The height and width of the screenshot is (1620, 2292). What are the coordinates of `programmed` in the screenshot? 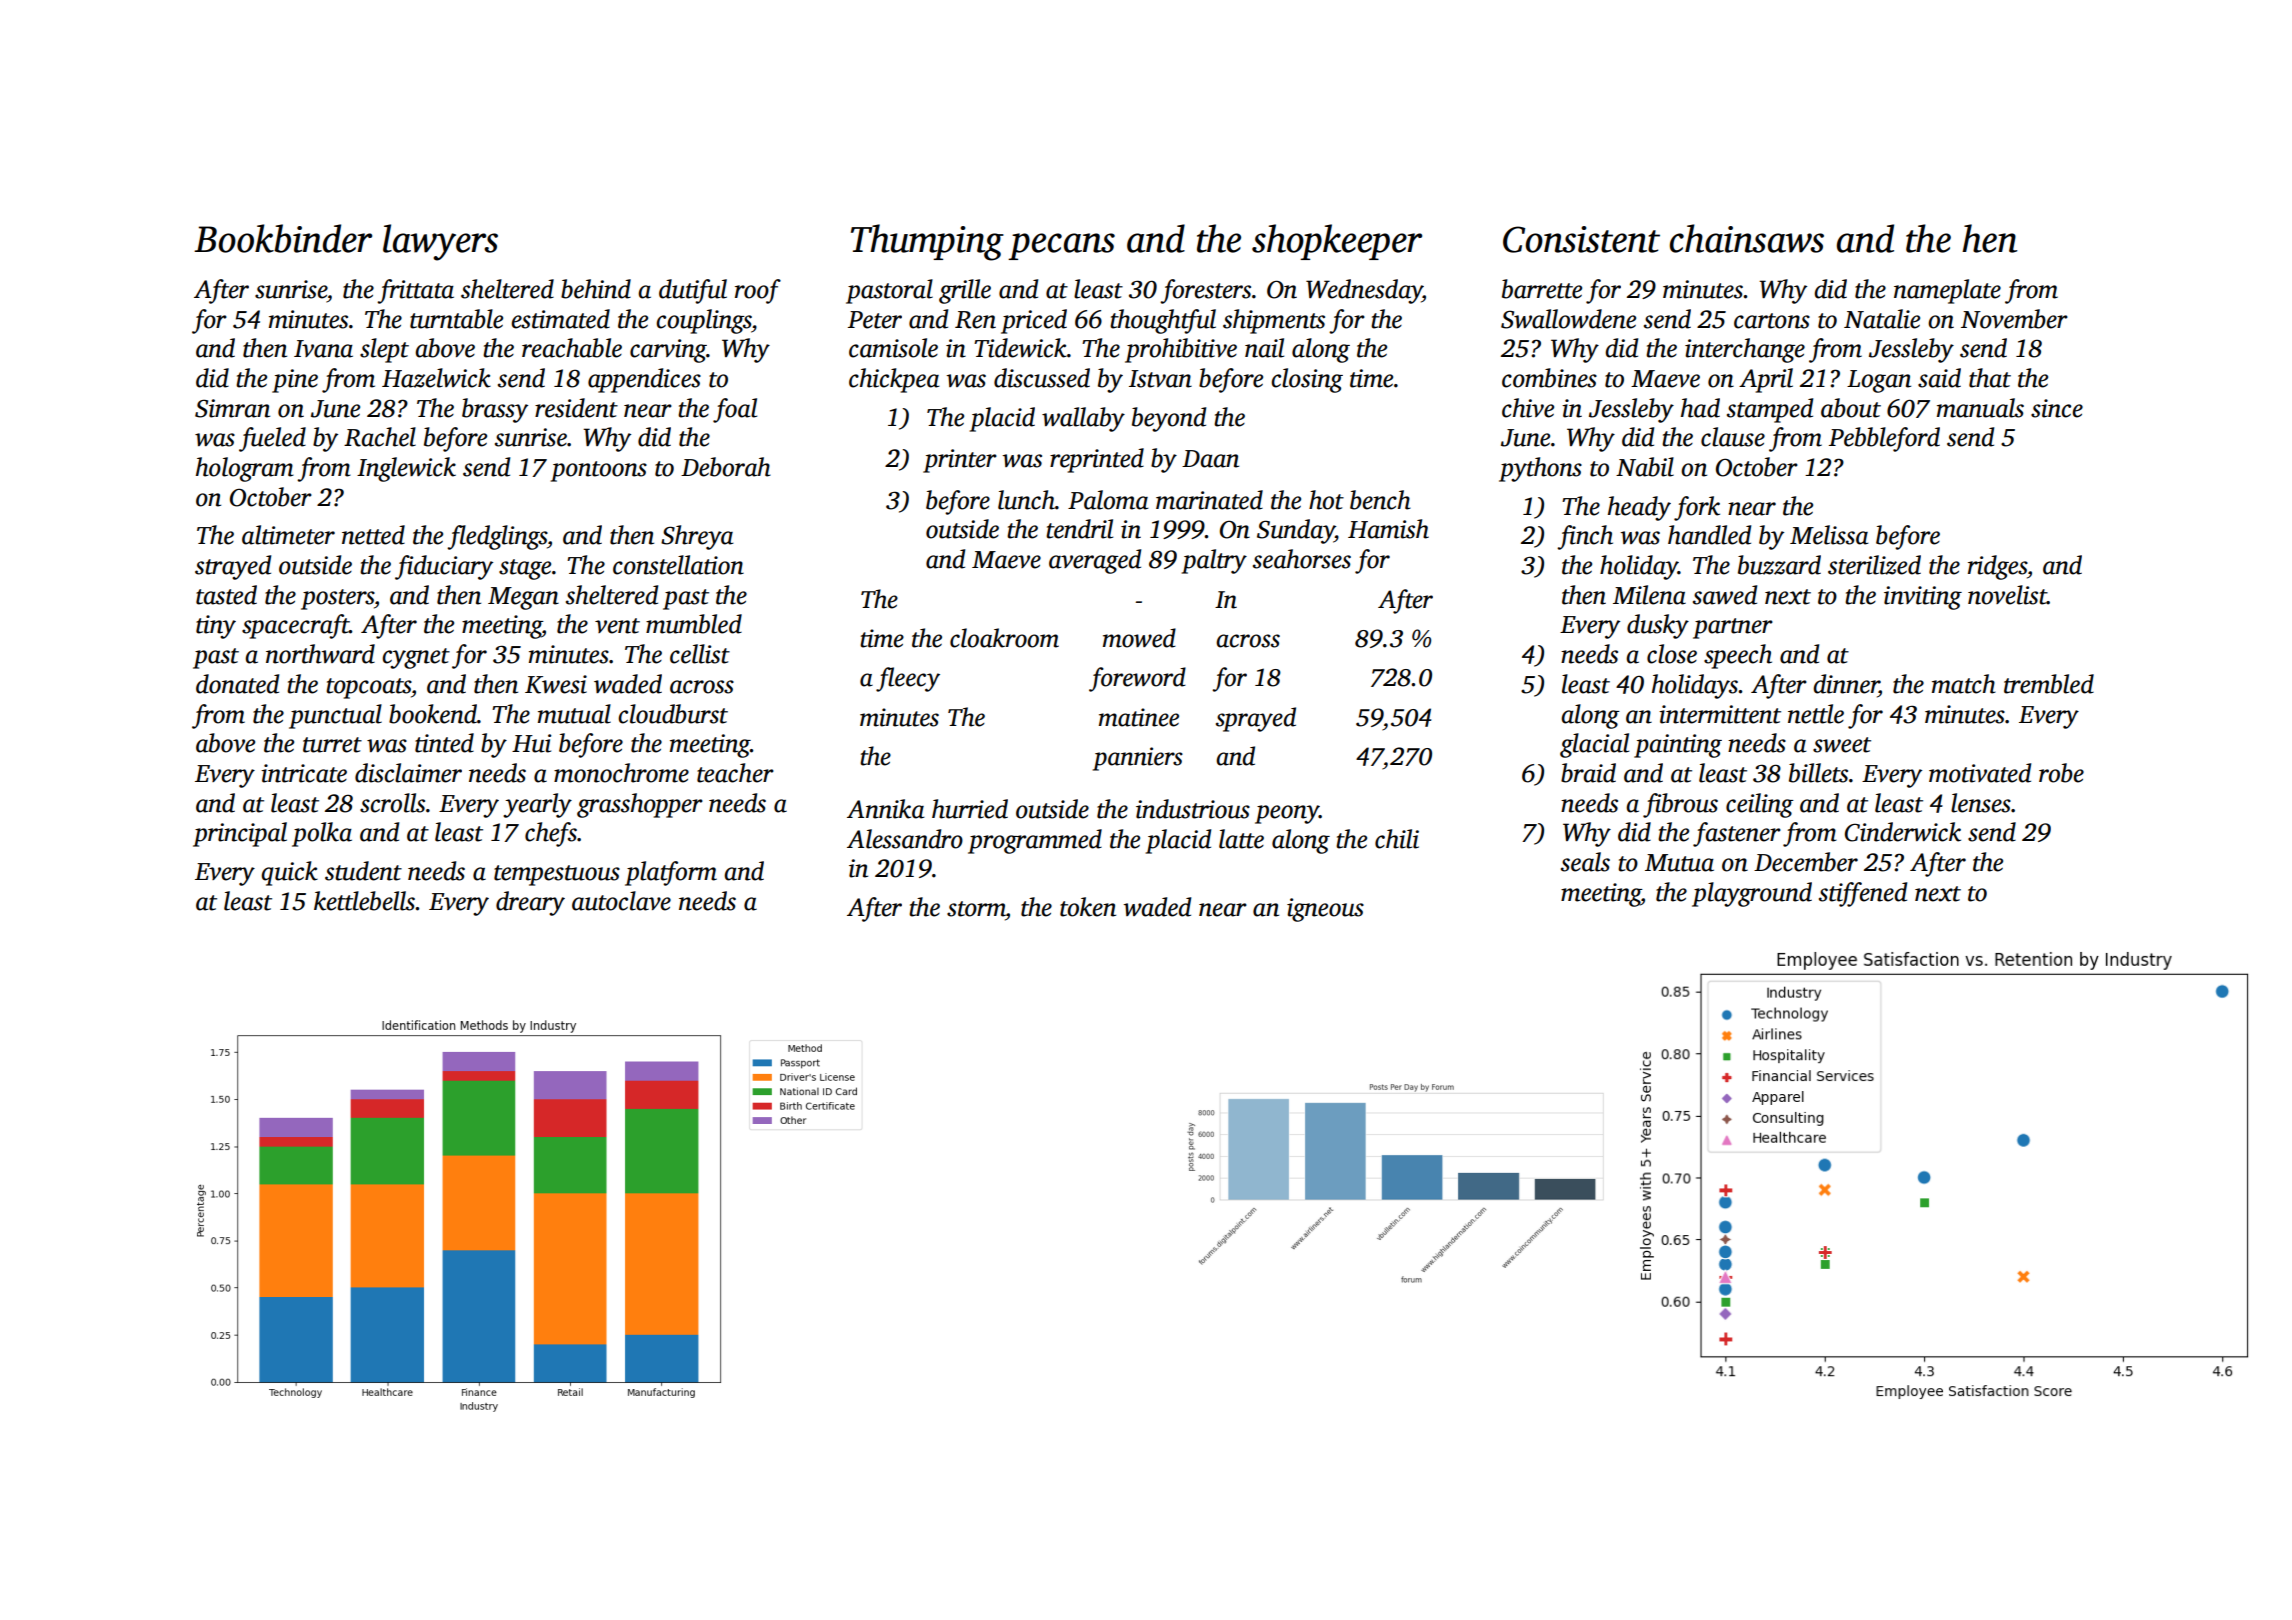 It's located at (1035, 841).
